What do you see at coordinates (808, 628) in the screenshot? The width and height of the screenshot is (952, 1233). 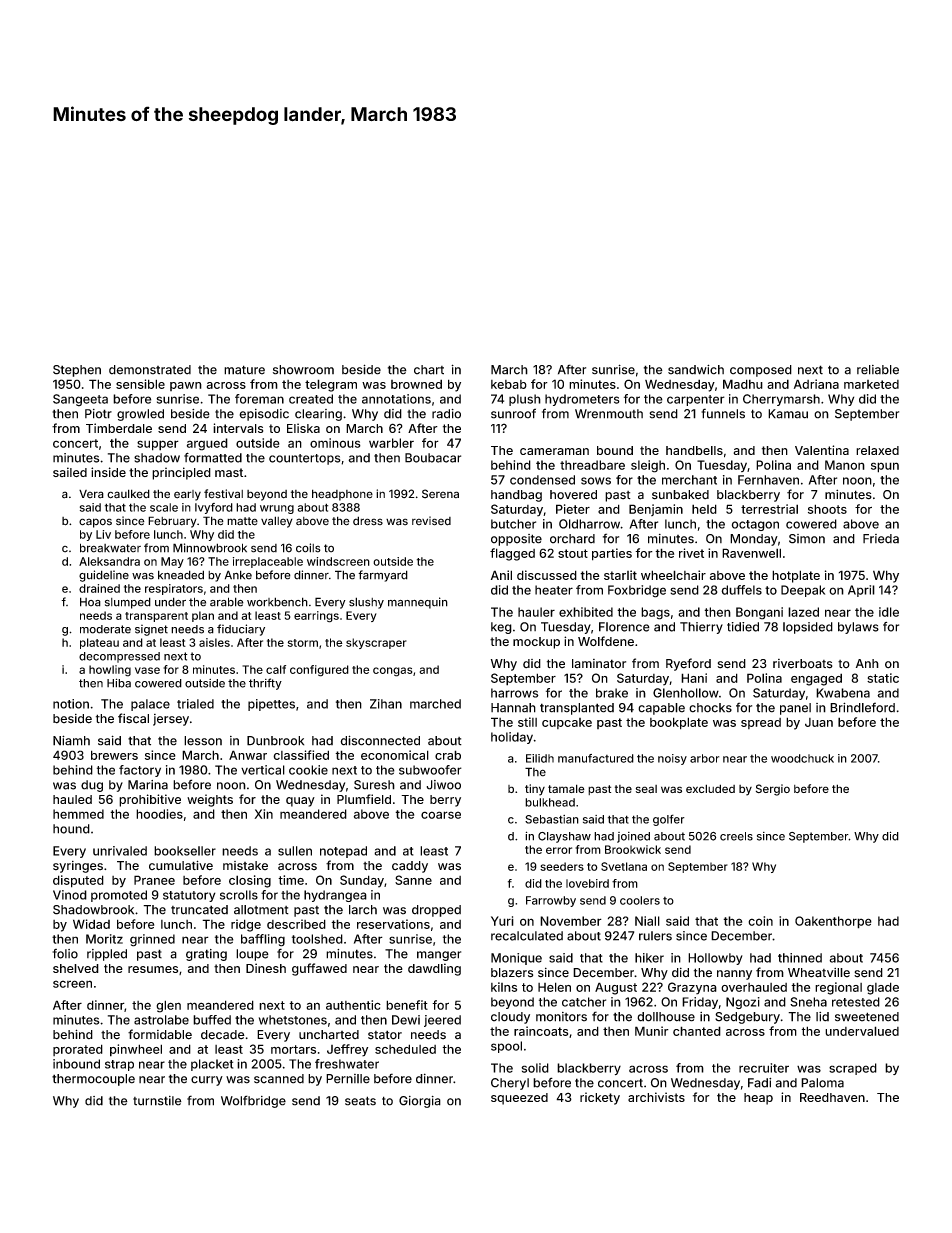 I see `lopsided` at bounding box center [808, 628].
